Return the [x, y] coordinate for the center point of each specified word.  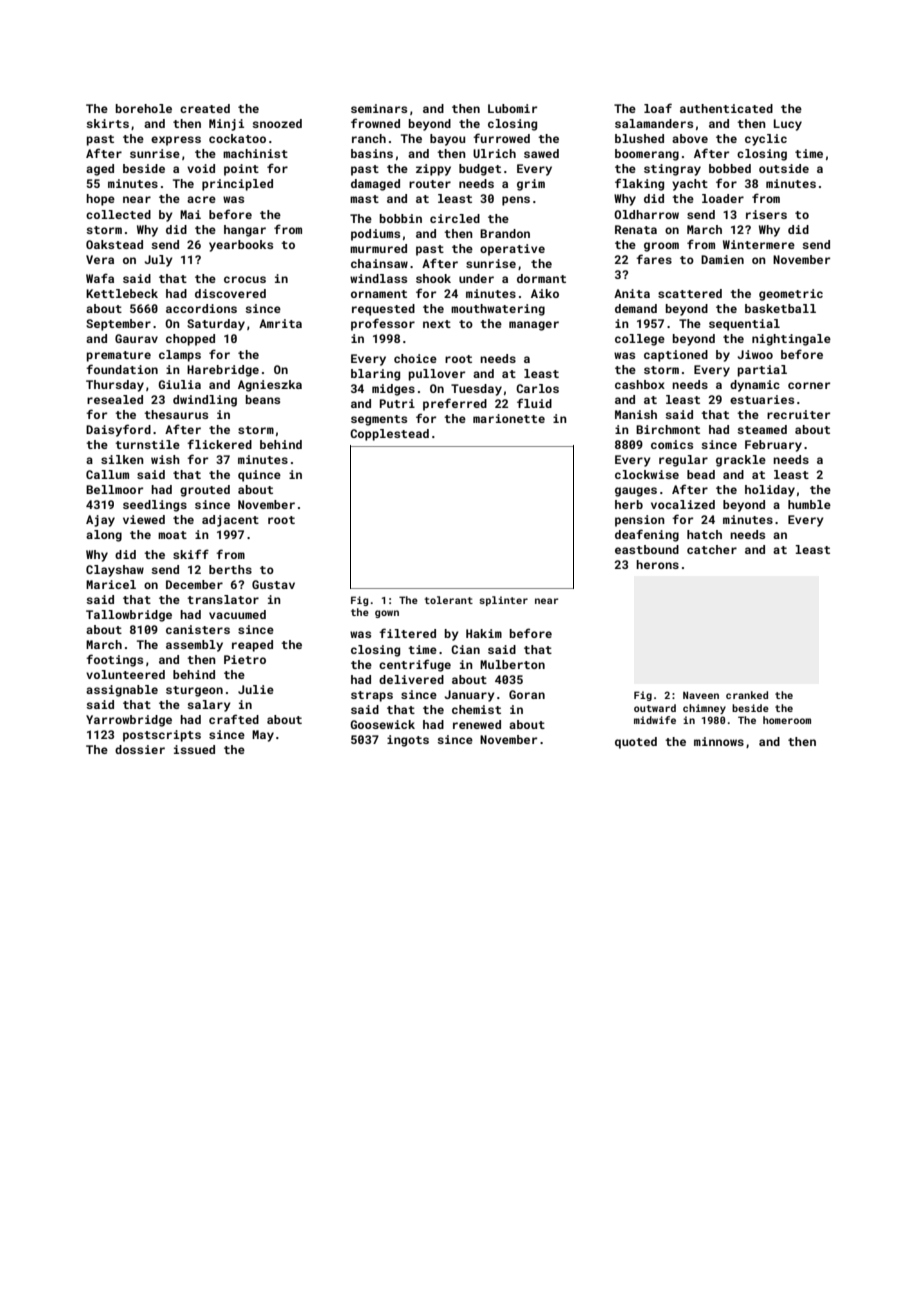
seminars [379, 108]
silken [122, 459]
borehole [144, 108]
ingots [408, 741]
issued [194, 749]
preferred [455, 404]
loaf [658, 108]
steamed [762, 429]
